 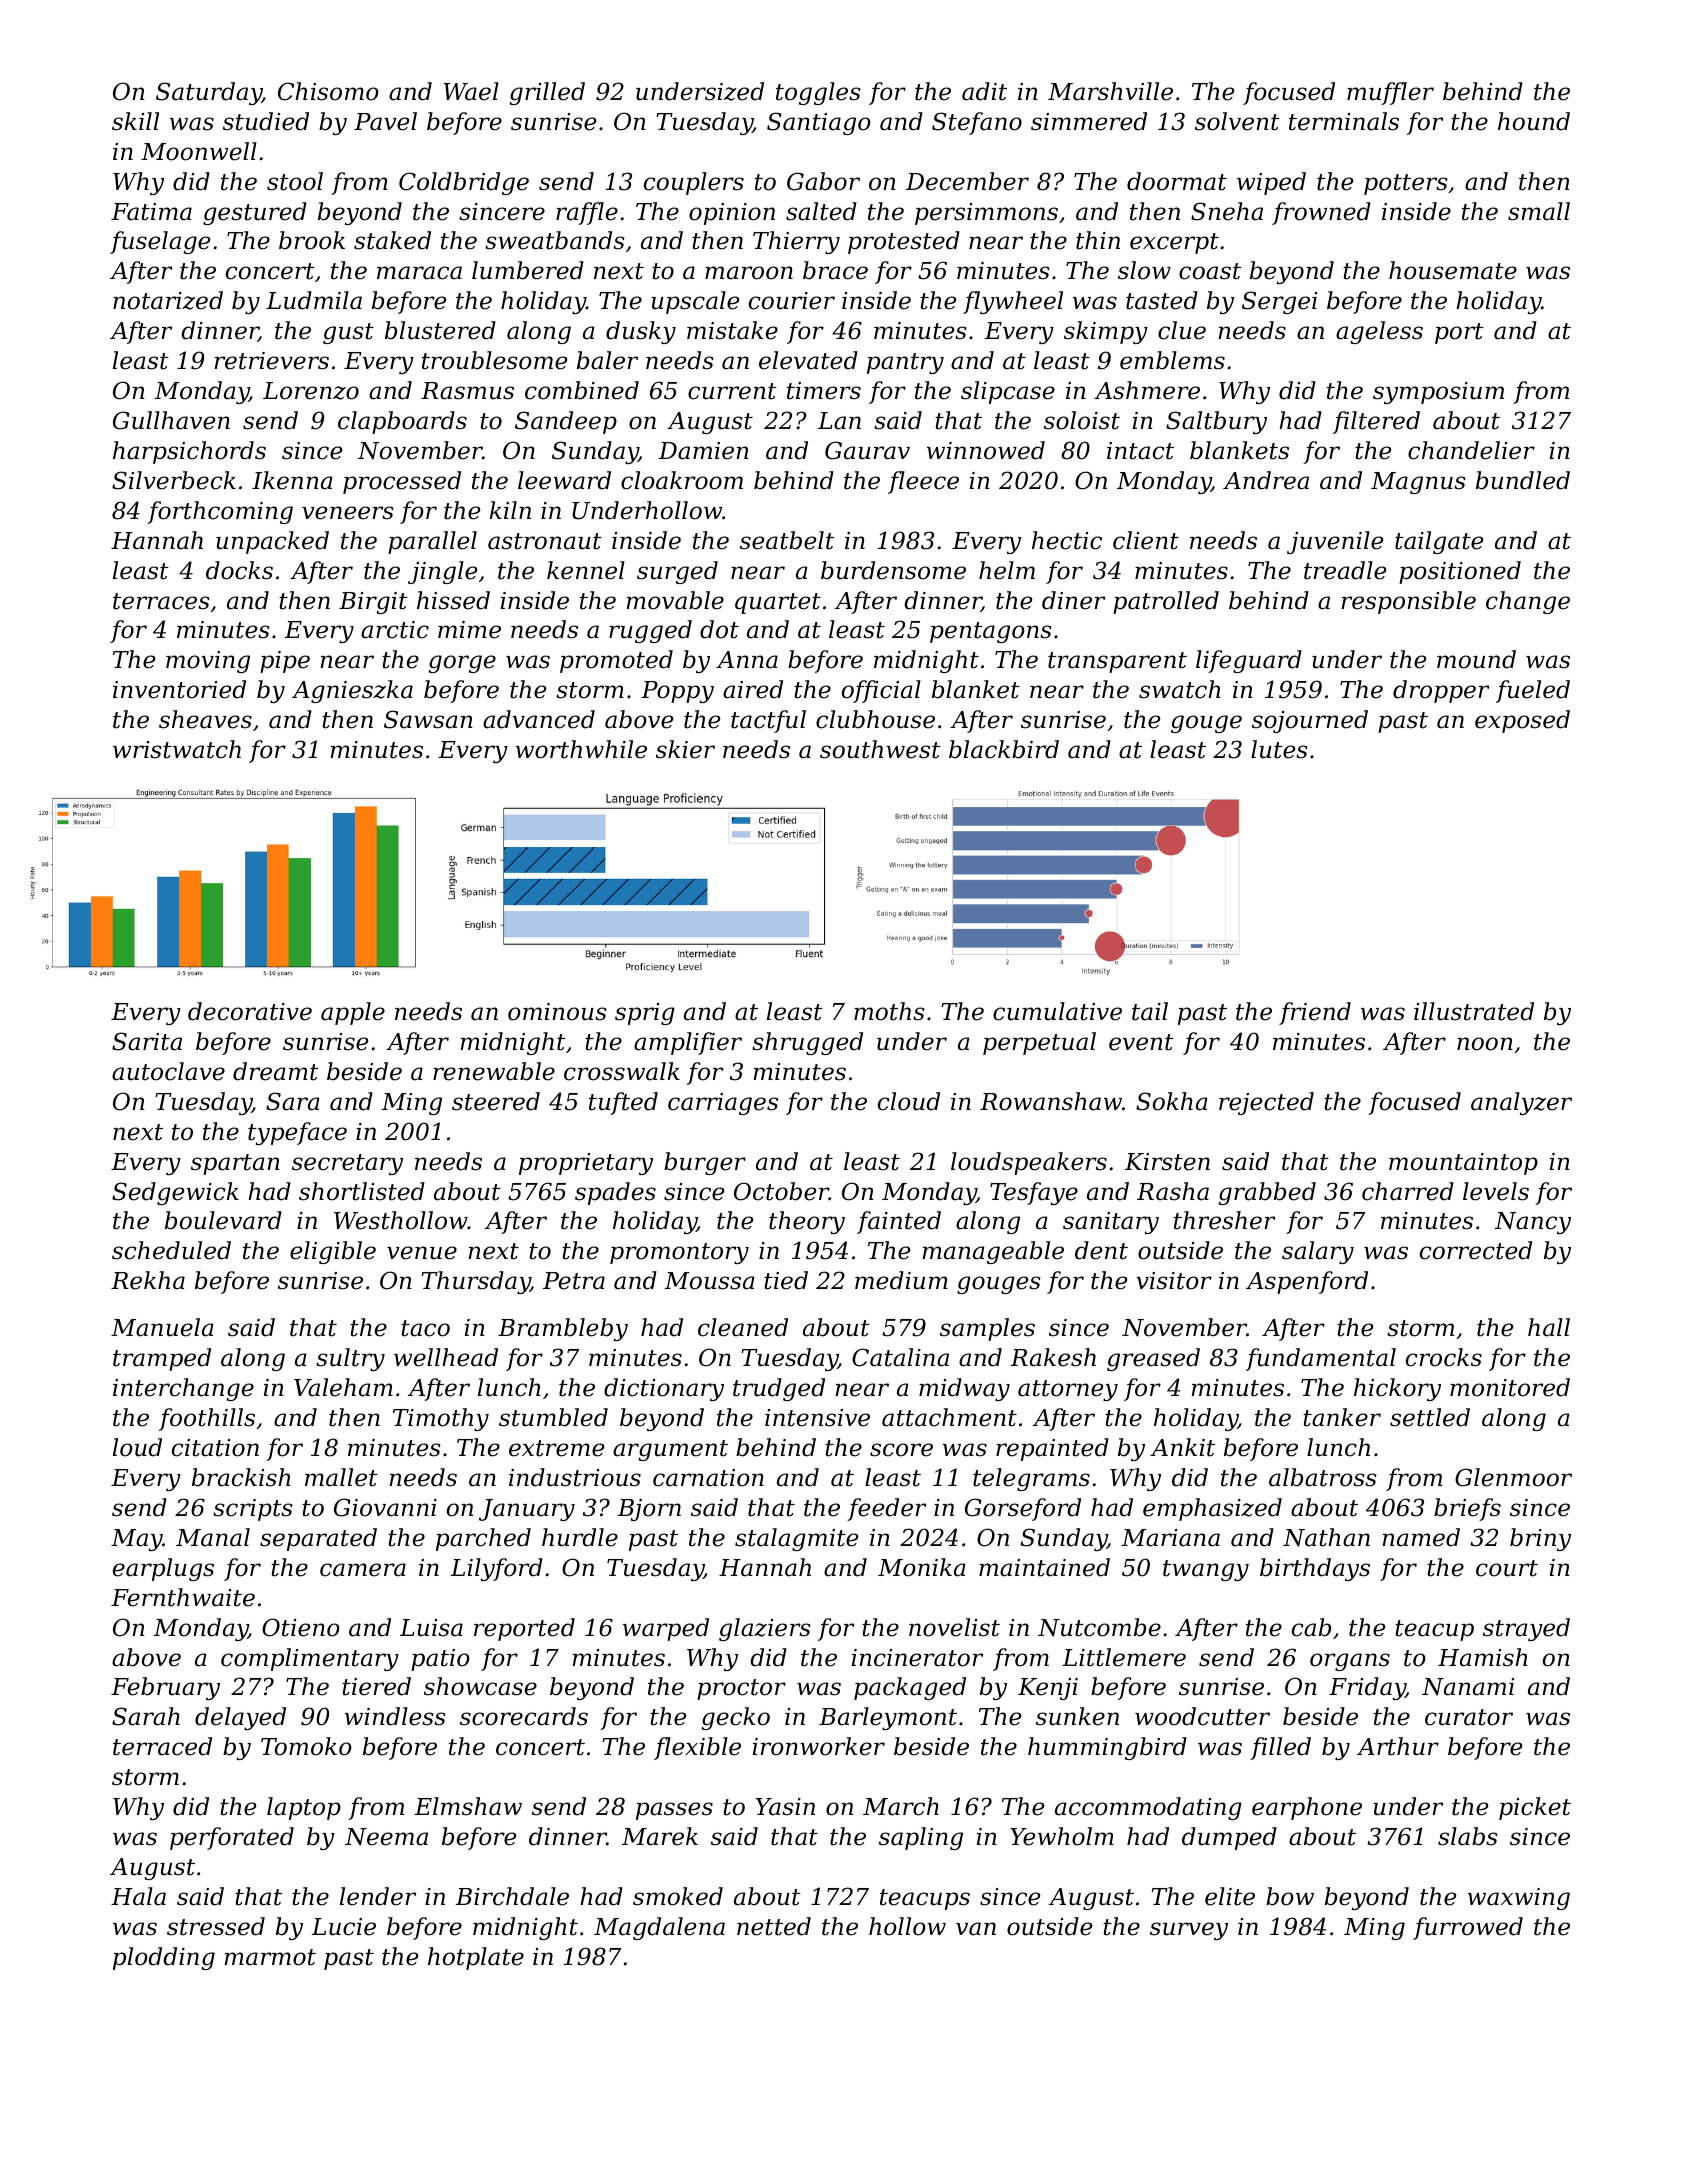 What do you see at coordinates (419, 273) in the page?
I see `maraca` at bounding box center [419, 273].
